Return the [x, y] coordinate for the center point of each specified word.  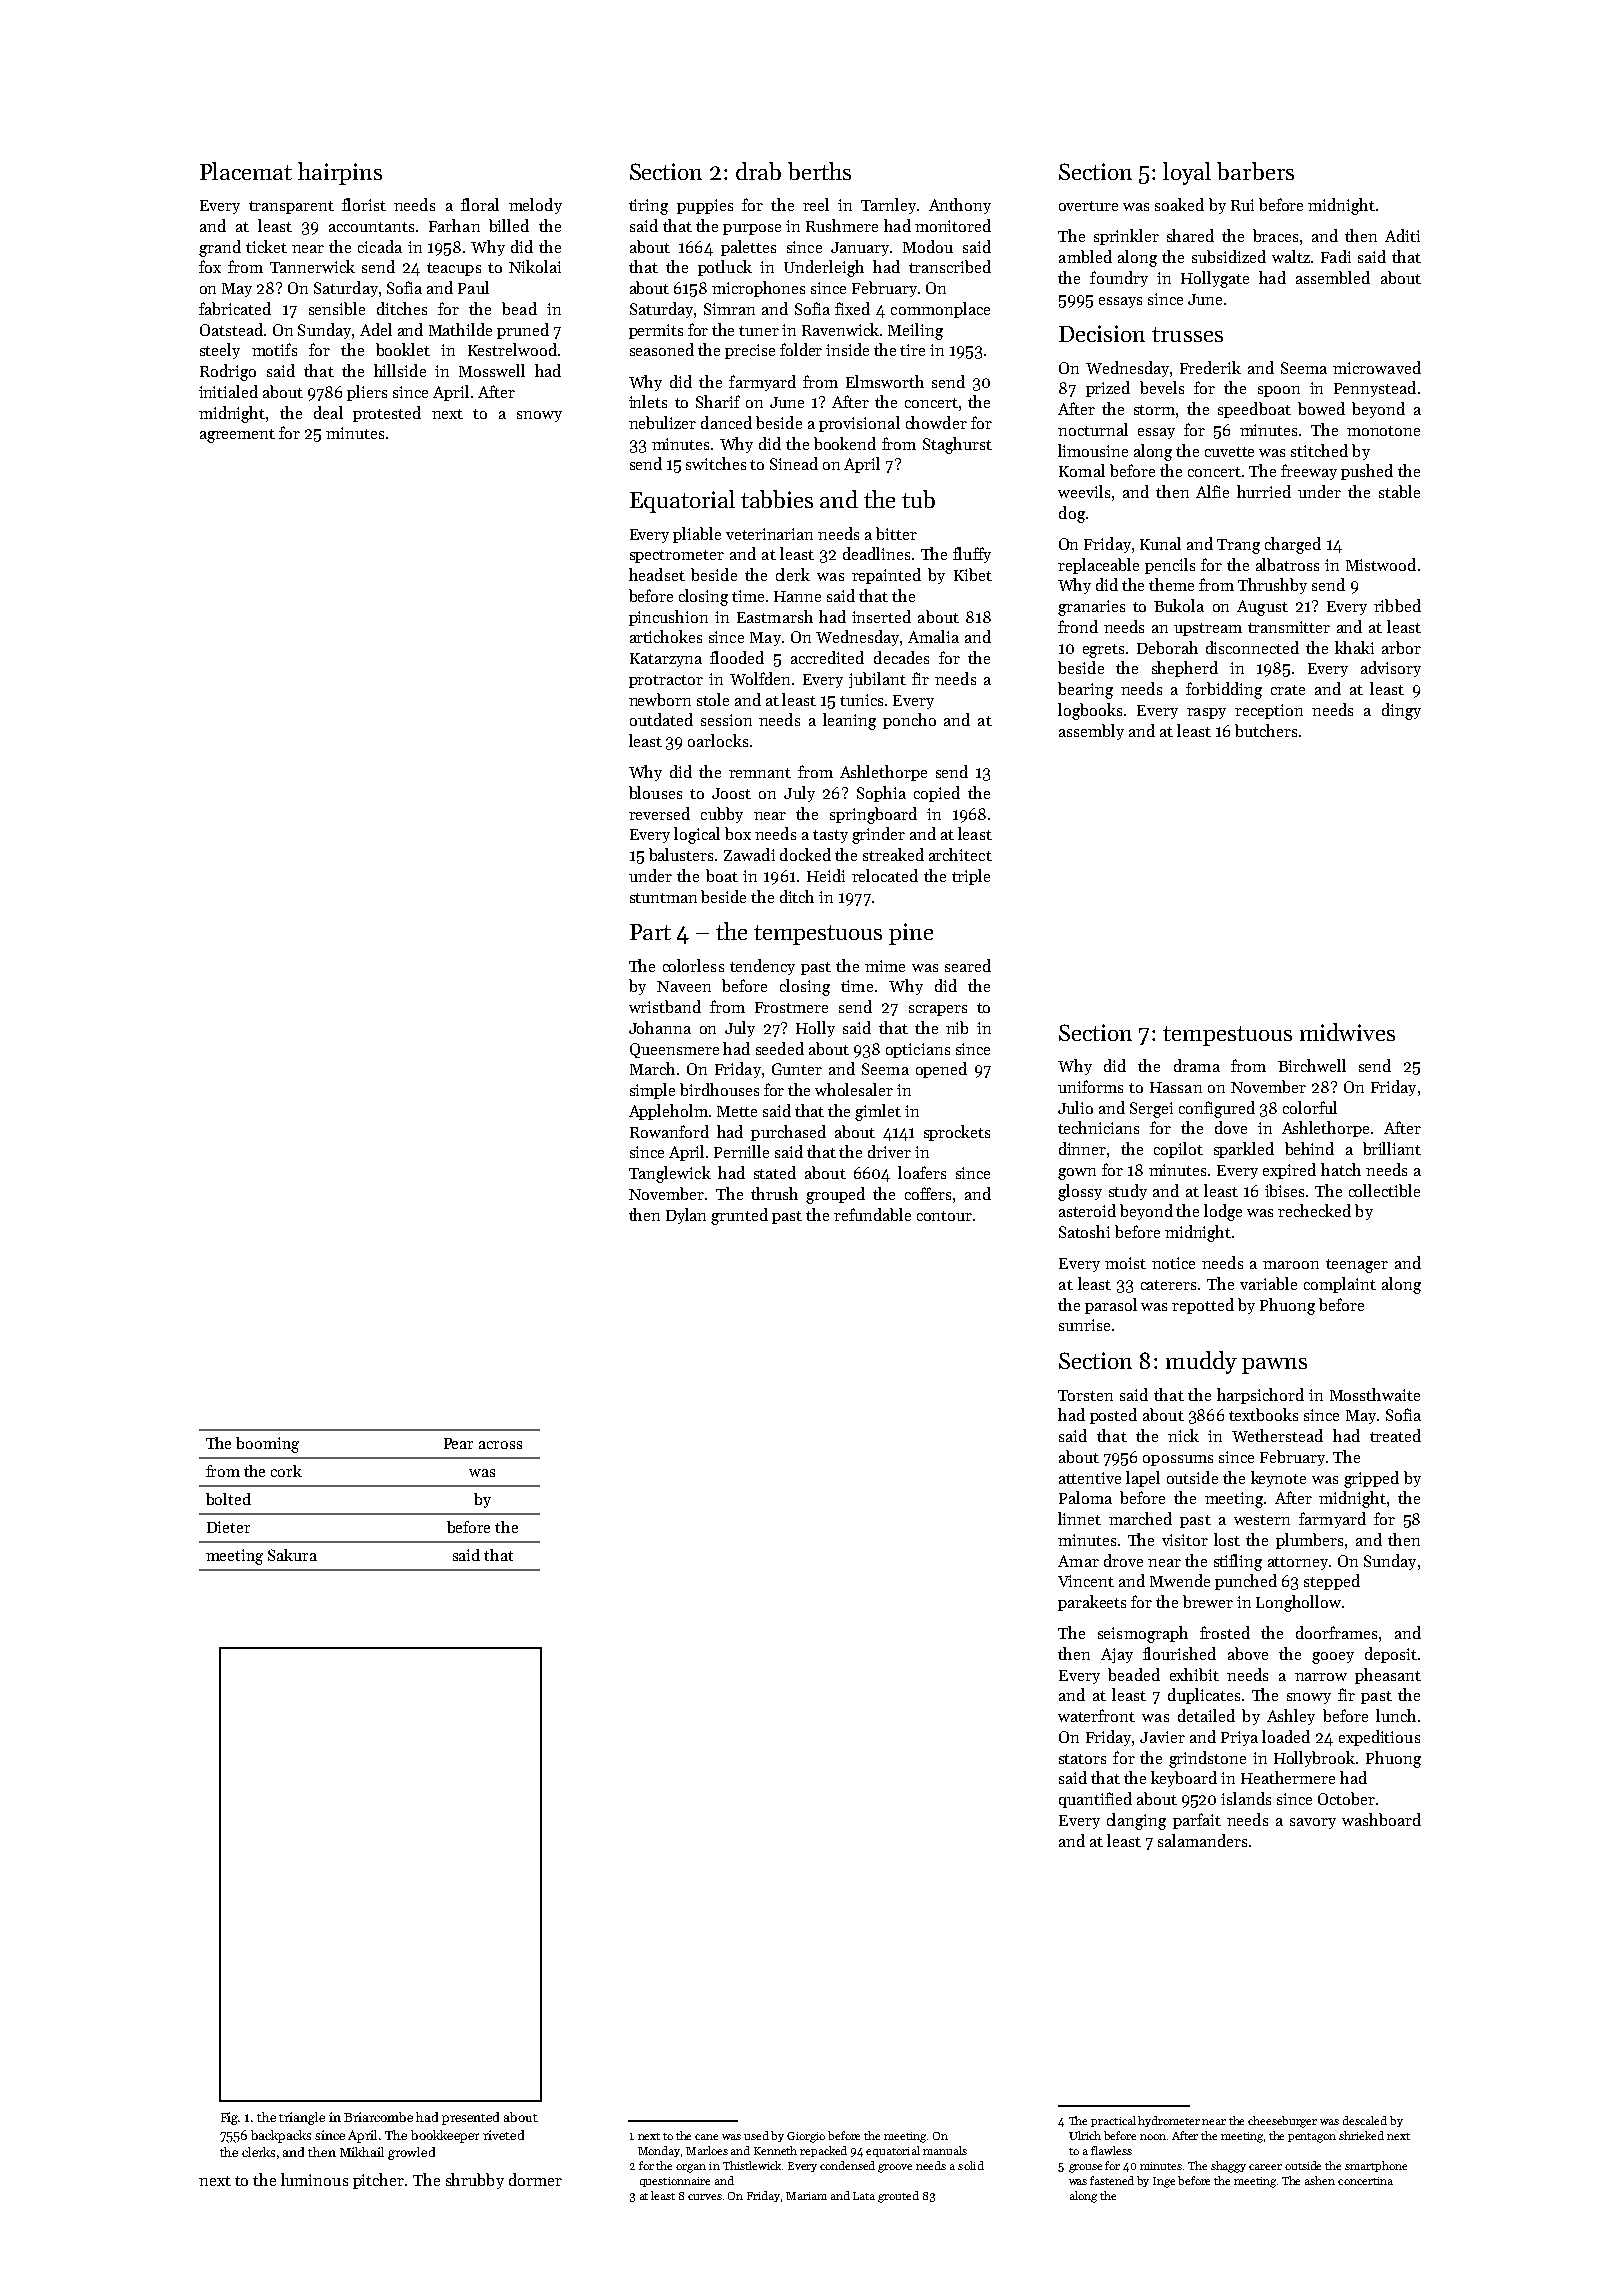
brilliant [1392, 1148]
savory [1313, 1823]
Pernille [741, 1151]
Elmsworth [885, 381]
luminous [314, 2179]
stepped [1332, 1582]
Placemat [246, 171]
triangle [302, 2118]
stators [1082, 1759]
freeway [1309, 472]
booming [267, 1445]
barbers [1255, 171]
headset [657, 574]
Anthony [960, 206]
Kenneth [775, 2150]
